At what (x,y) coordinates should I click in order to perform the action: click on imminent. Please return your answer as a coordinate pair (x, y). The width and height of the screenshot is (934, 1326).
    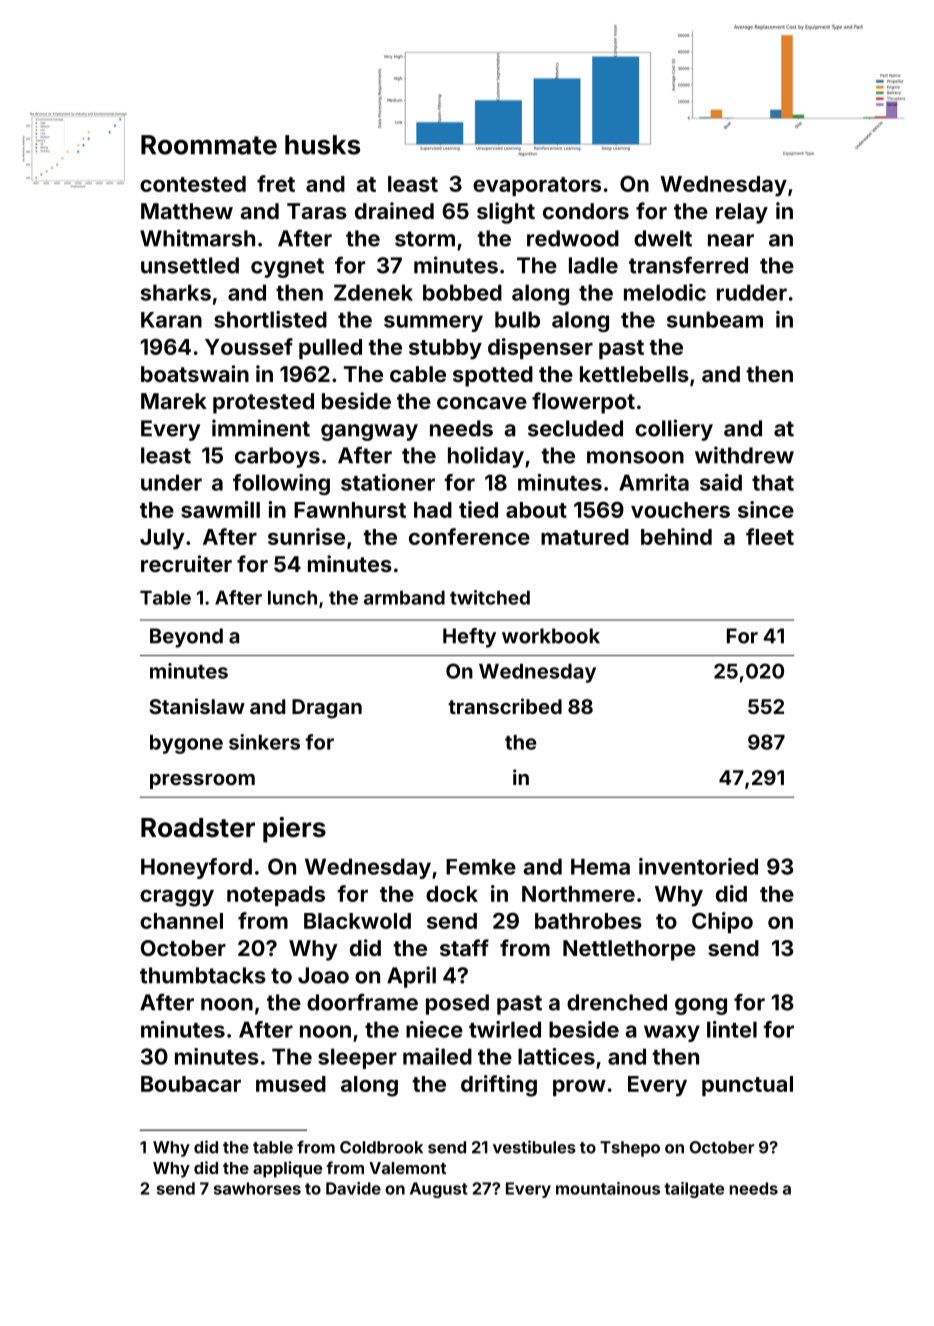
    Looking at the image, I should click on (261, 428).
